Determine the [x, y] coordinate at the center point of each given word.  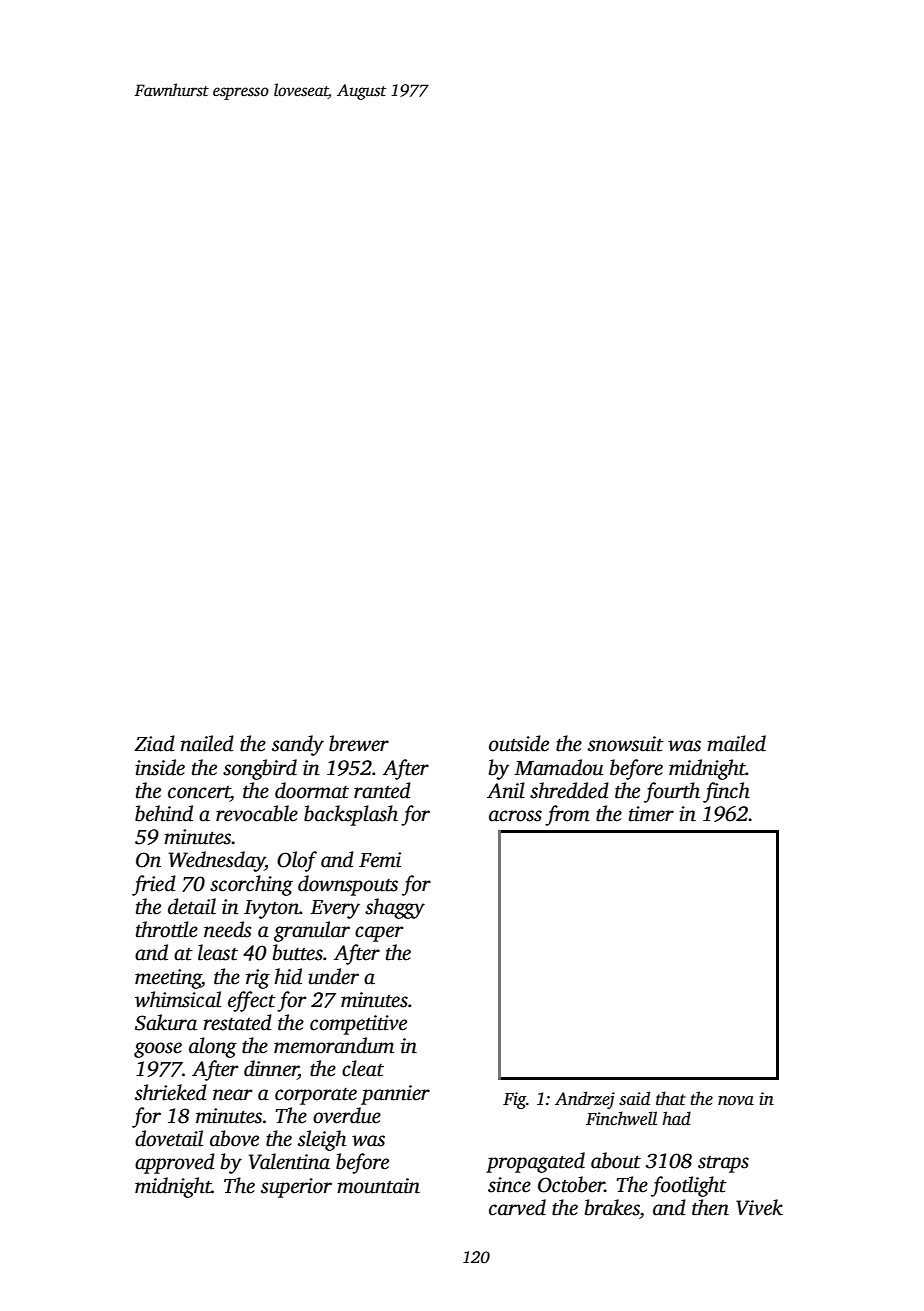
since [509, 1185]
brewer [359, 743]
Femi [380, 860]
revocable [257, 813]
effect [252, 1001]
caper [379, 934]
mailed [736, 743]
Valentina [289, 1161]
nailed [207, 743]
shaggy [395, 908]
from [567, 815]
